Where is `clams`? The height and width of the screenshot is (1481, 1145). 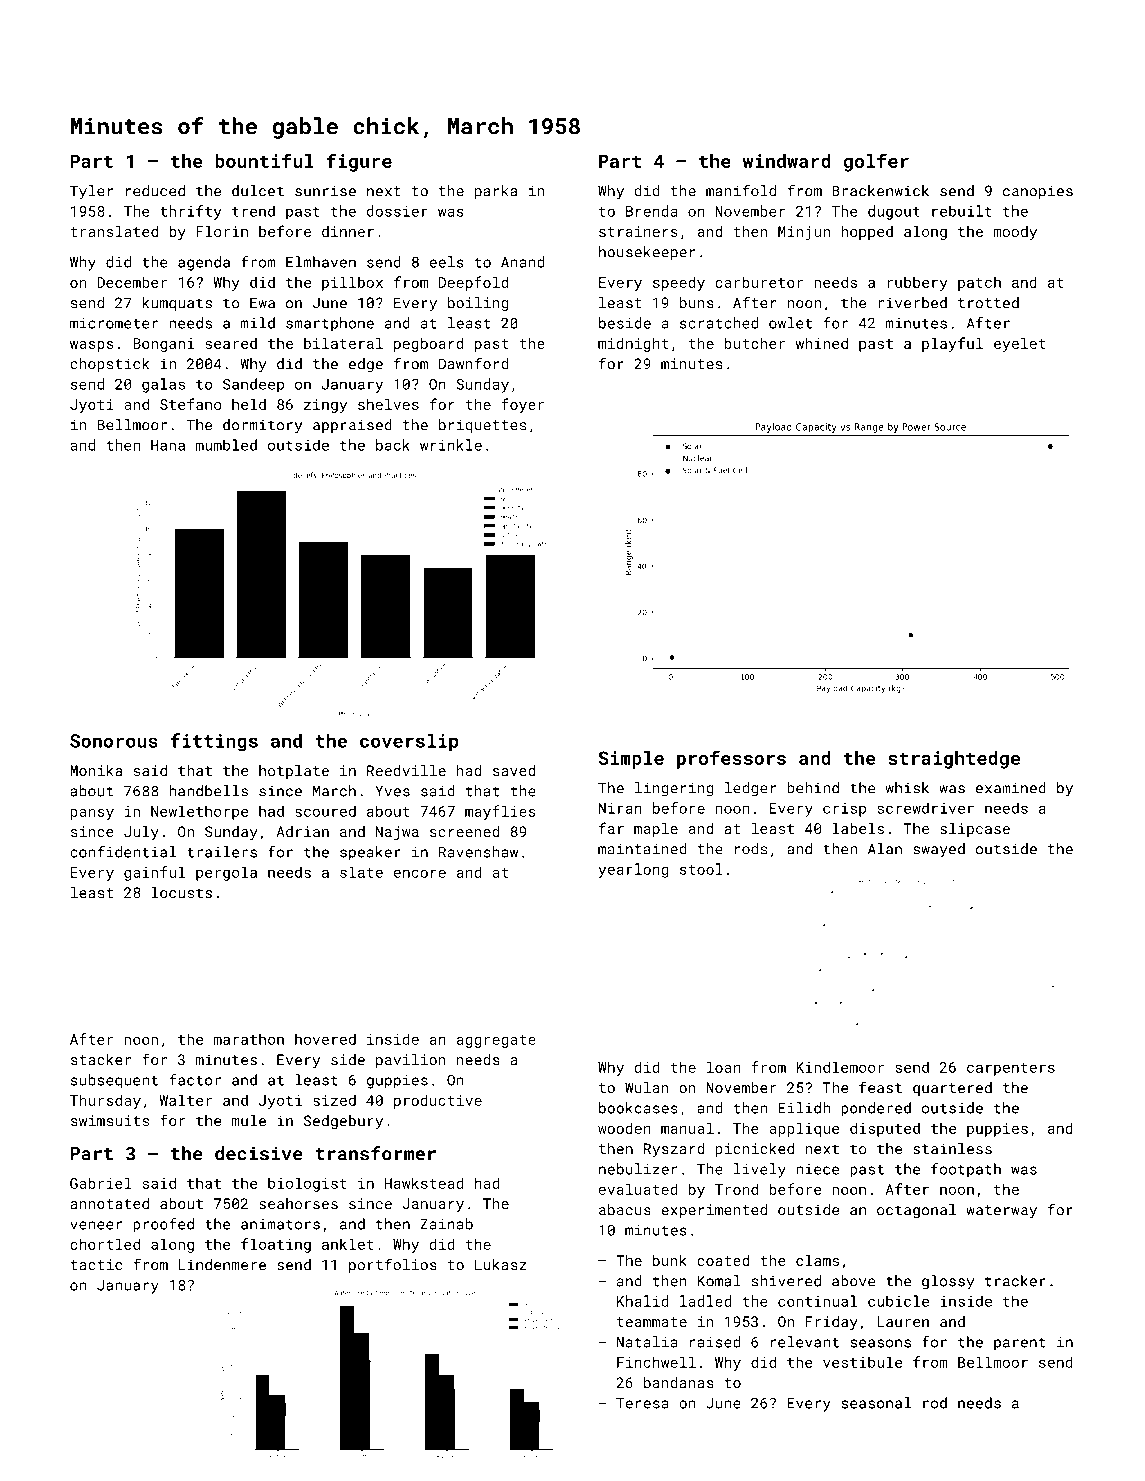 clams is located at coordinates (817, 1260).
